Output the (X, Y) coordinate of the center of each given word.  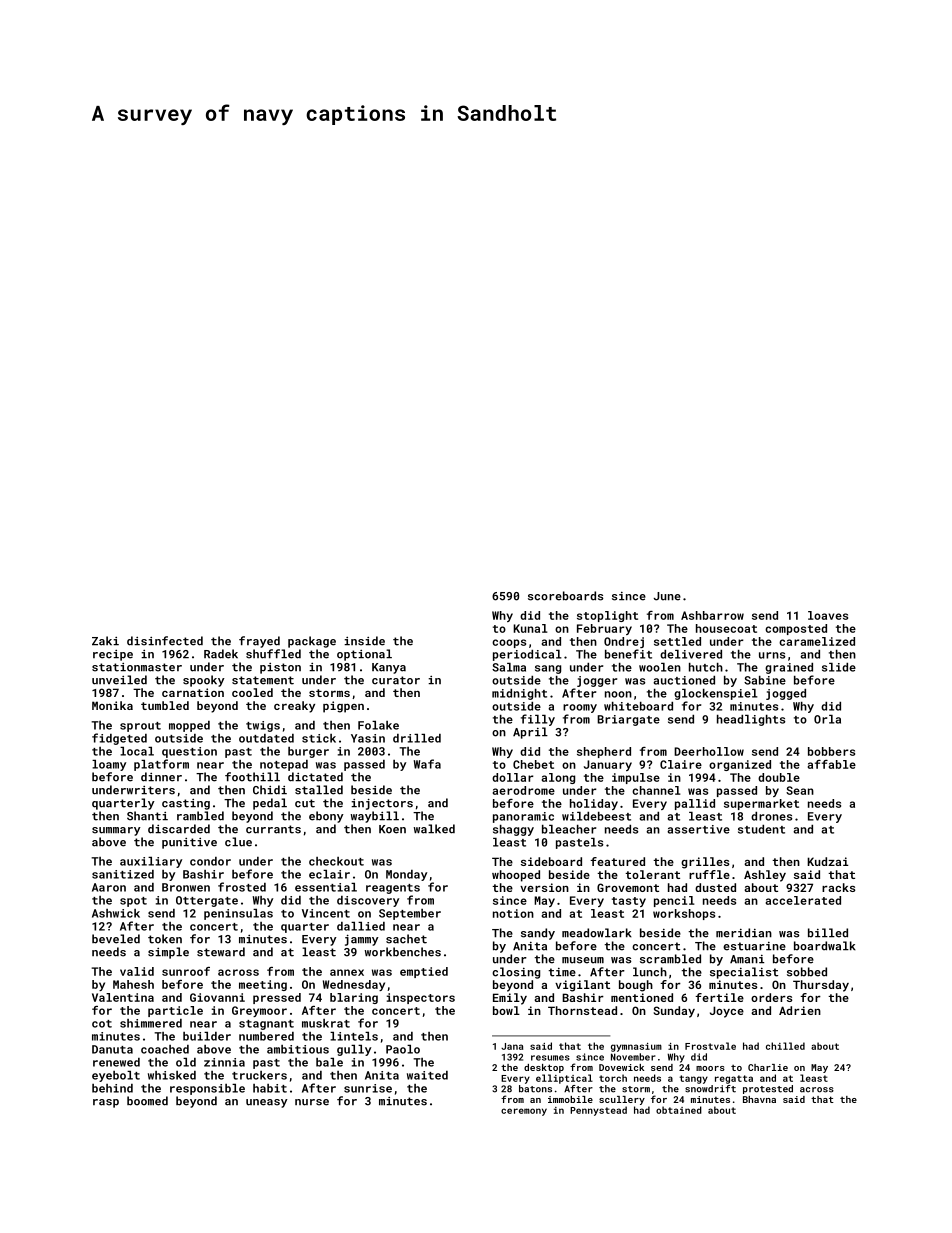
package (312, 642)
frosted (242, 887)
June (667, 596)
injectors (382, 804)
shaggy (513, 830)
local (137, 751)
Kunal (530, 628)
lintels (354, 1036)
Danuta (112, 1049)
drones (771, 816)
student (761, 829)
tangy (693, 1079)
